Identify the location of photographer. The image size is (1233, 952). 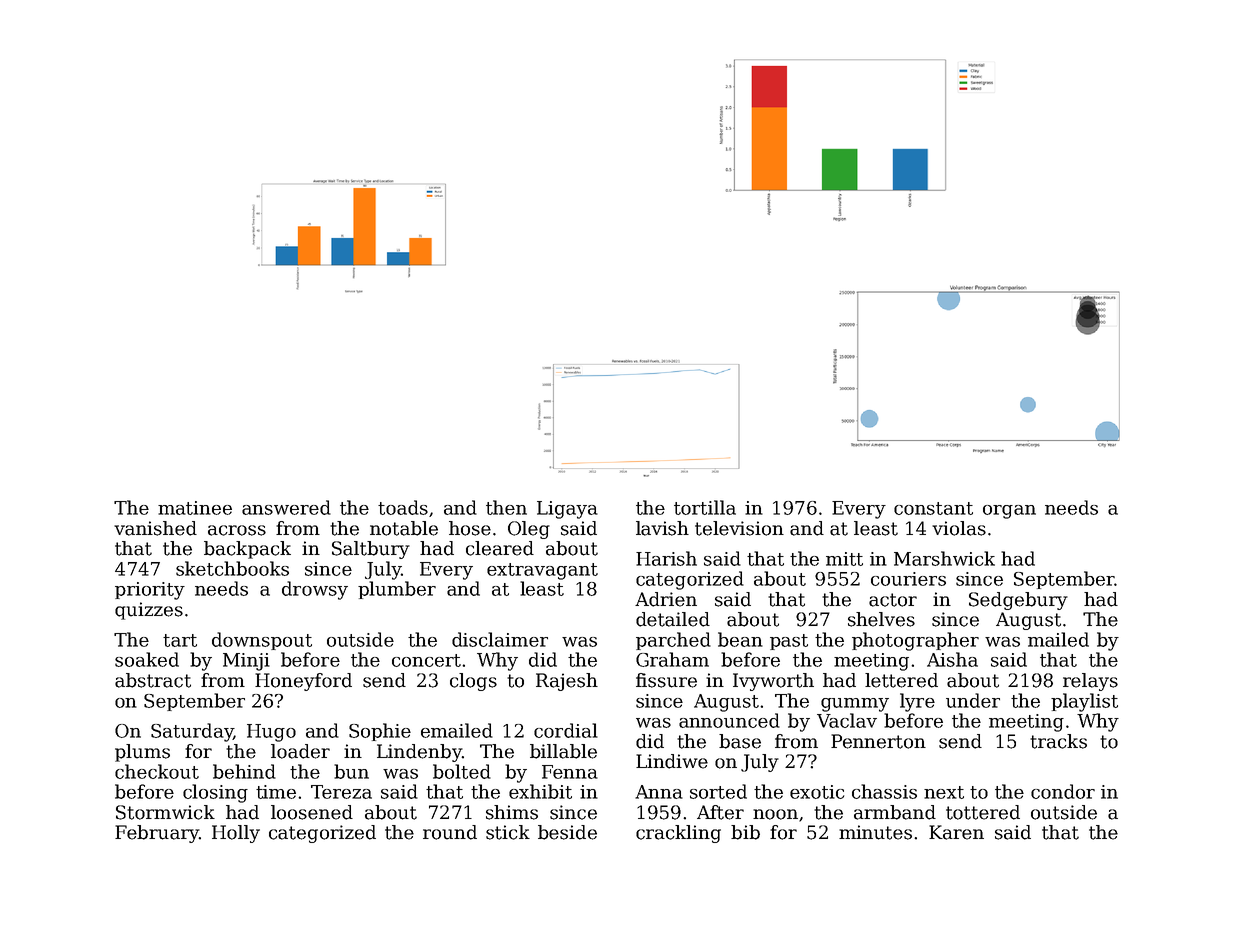
(915, 641).
